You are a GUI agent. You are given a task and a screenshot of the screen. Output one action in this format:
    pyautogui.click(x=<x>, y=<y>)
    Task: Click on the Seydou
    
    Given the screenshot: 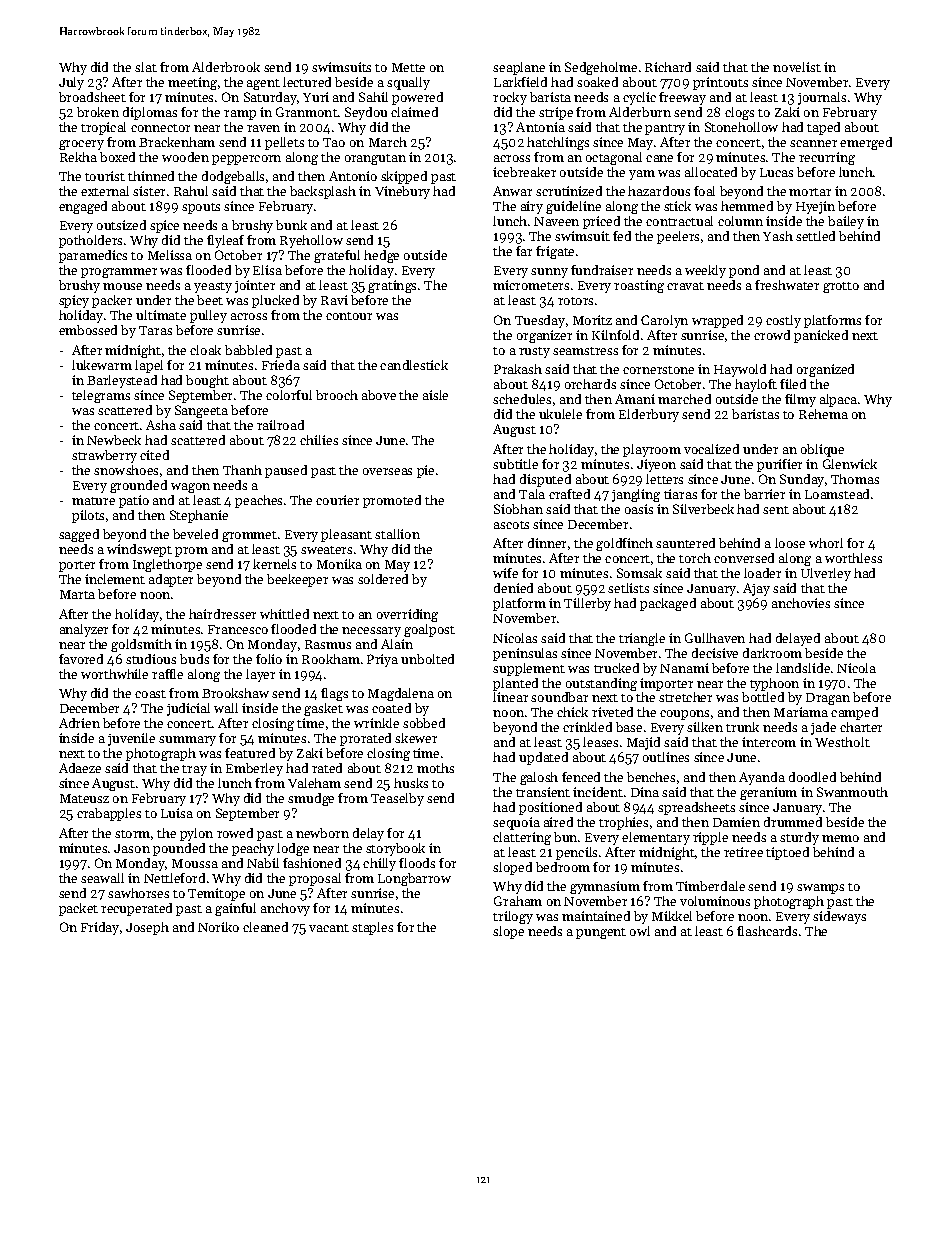 What is the action you would take?
    pyautogui.click(x=366, y=113)
